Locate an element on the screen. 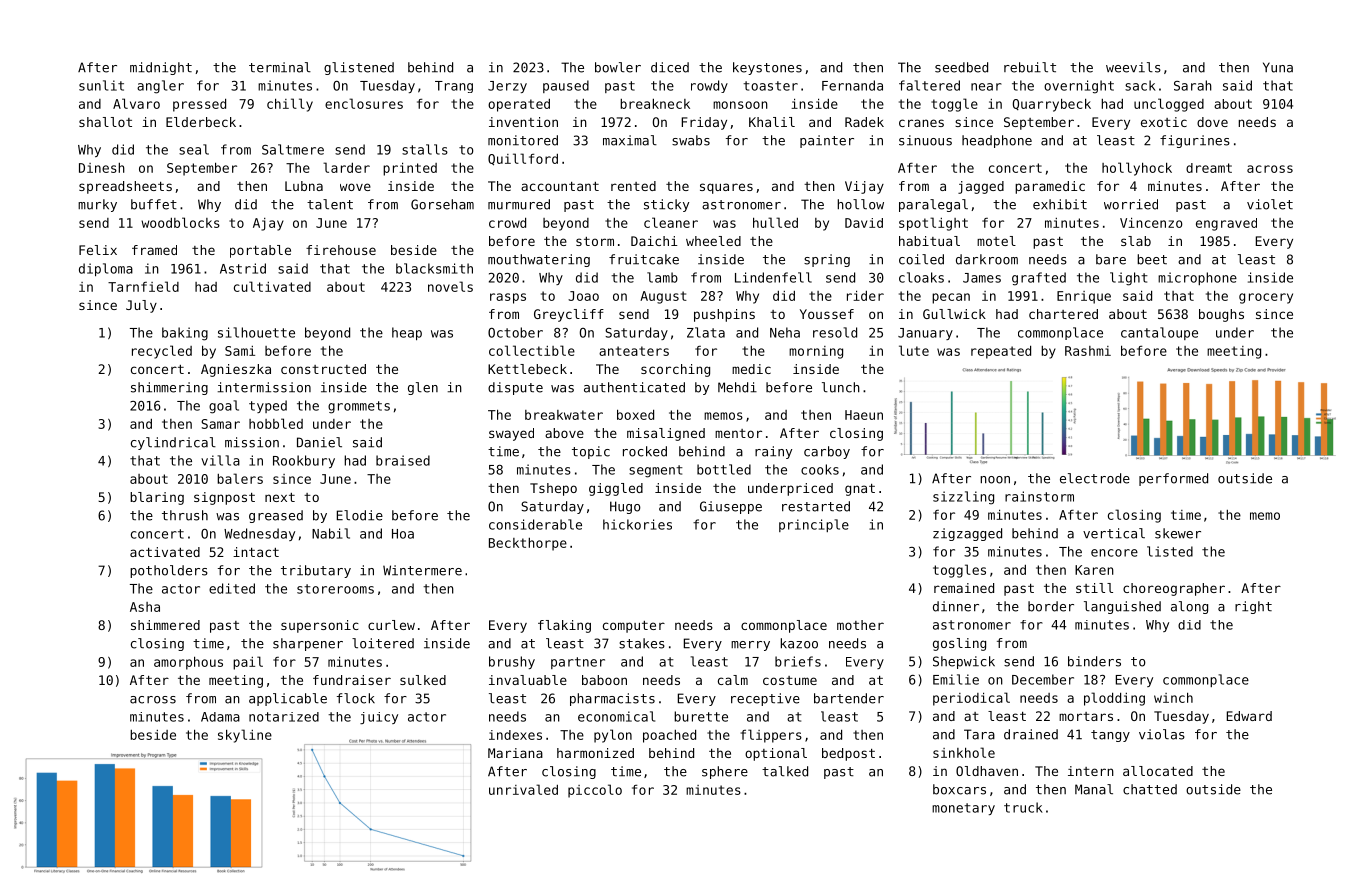 This screenshot has width=1372, height=887. Adama is located at coordinates (220, 717).
